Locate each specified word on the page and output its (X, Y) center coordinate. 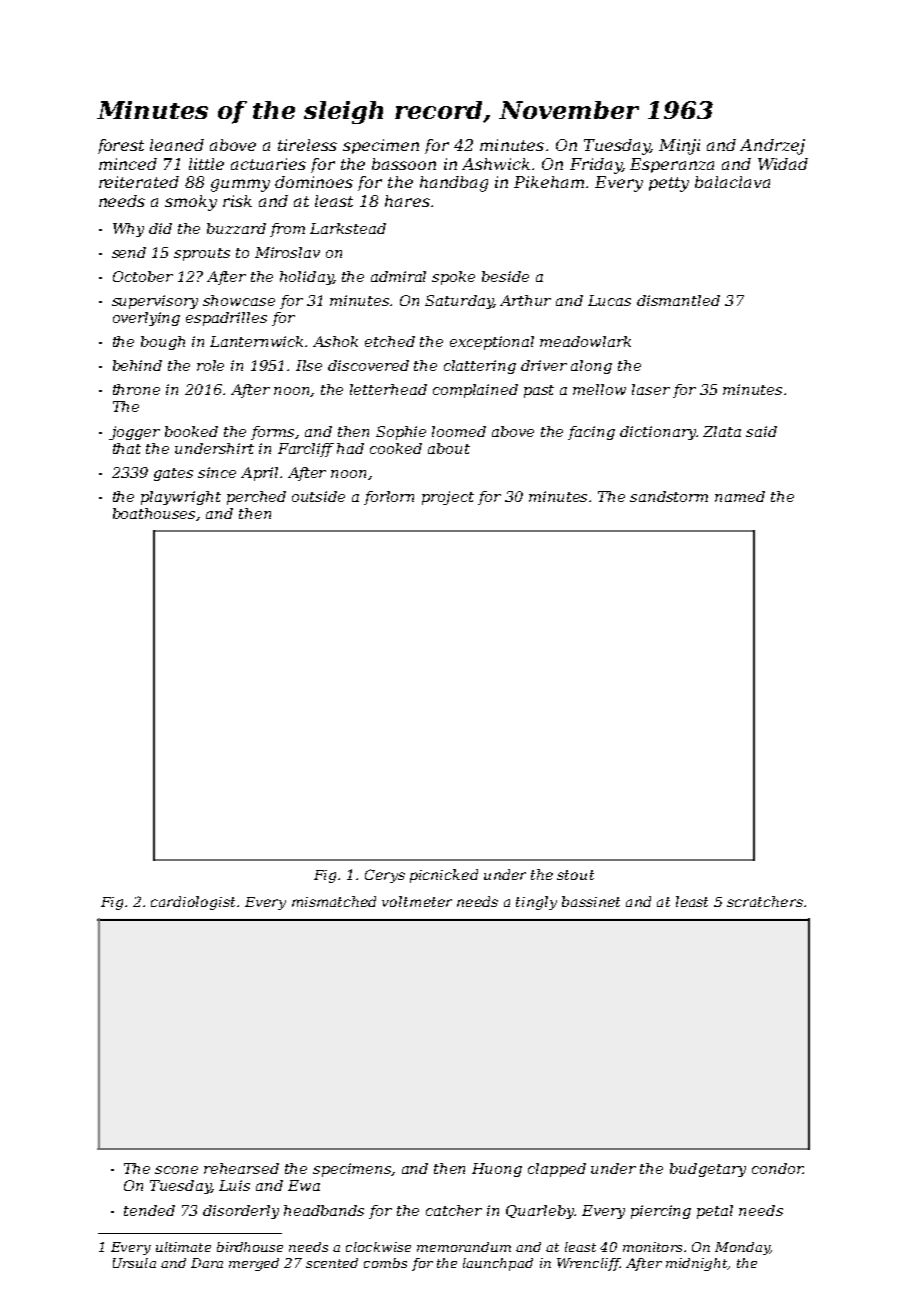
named (740, 496)
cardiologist (193, 903)
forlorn (389, 498)
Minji (679, 147)
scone (176, 1170)
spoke (453, 278)
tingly (536, 903)
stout (575, 875)
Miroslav (287, 252)
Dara (207, 1263)
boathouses (155, 514)
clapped (557, 1170)
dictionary (658, 433)
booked (191, 431)
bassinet (591, 901)
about (449, 448)
